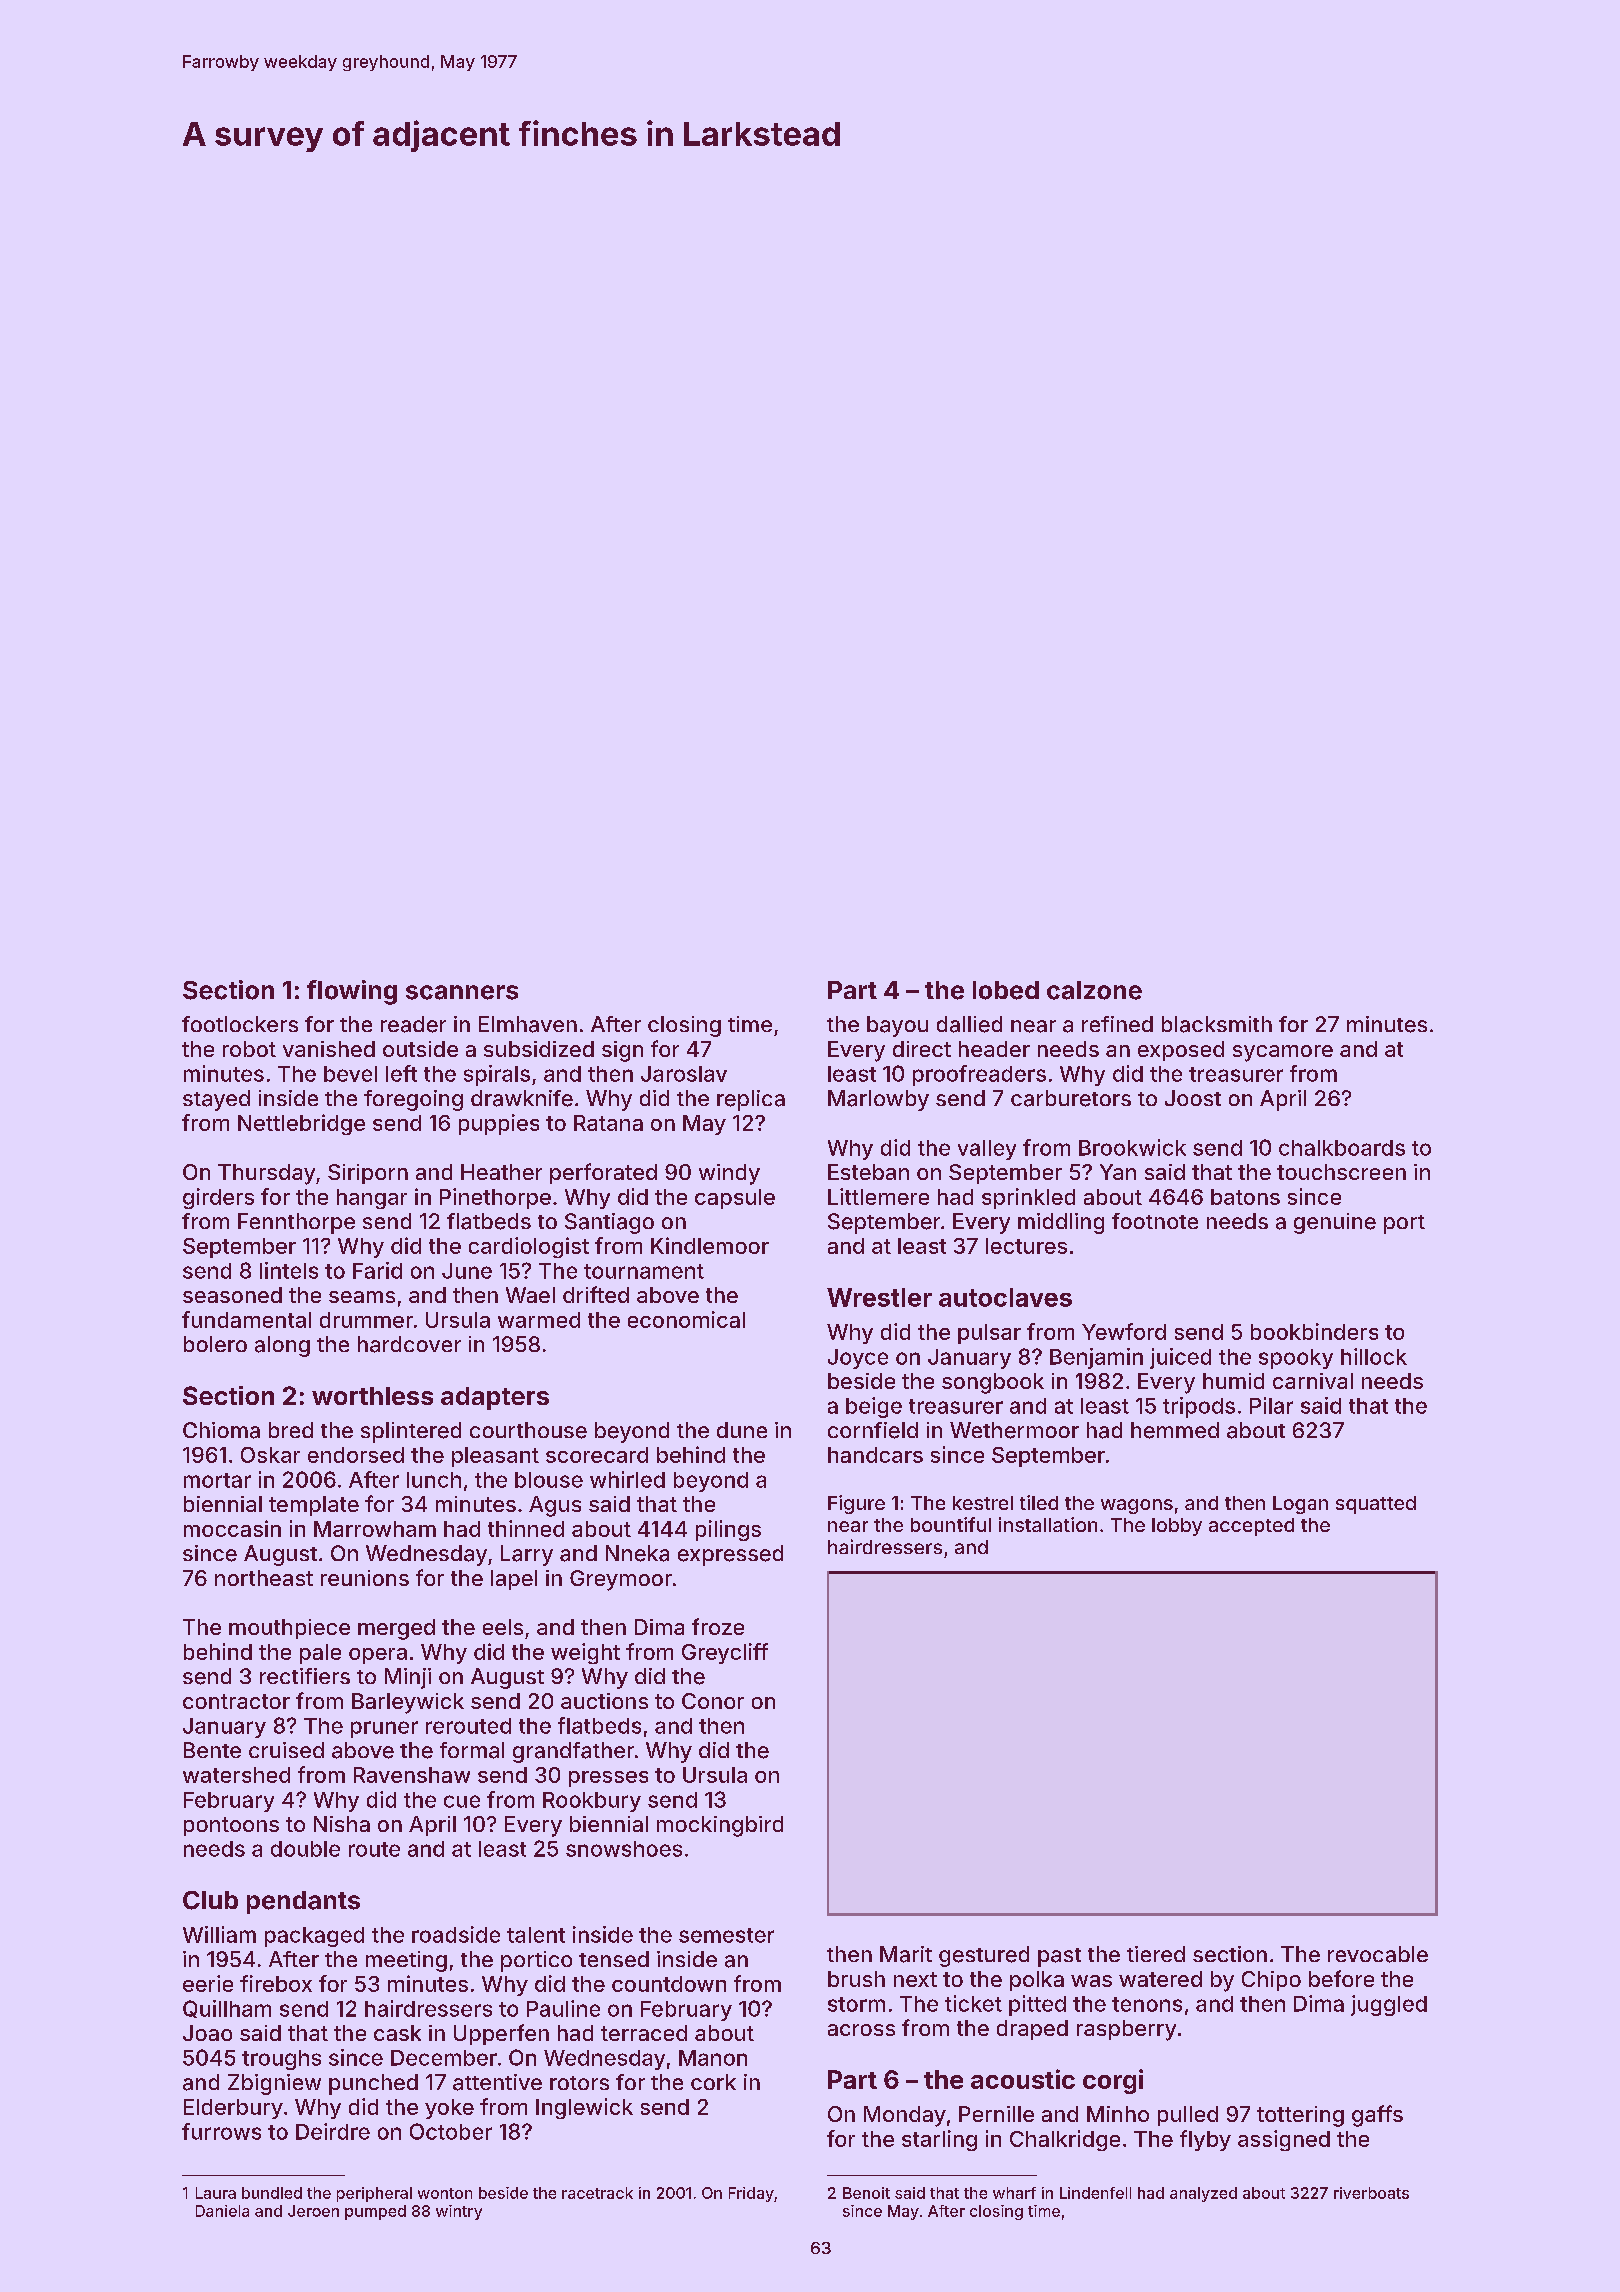 The height and width of the screenshot is (2292, 1620). I want to click on punched, so click(373, 2084).
